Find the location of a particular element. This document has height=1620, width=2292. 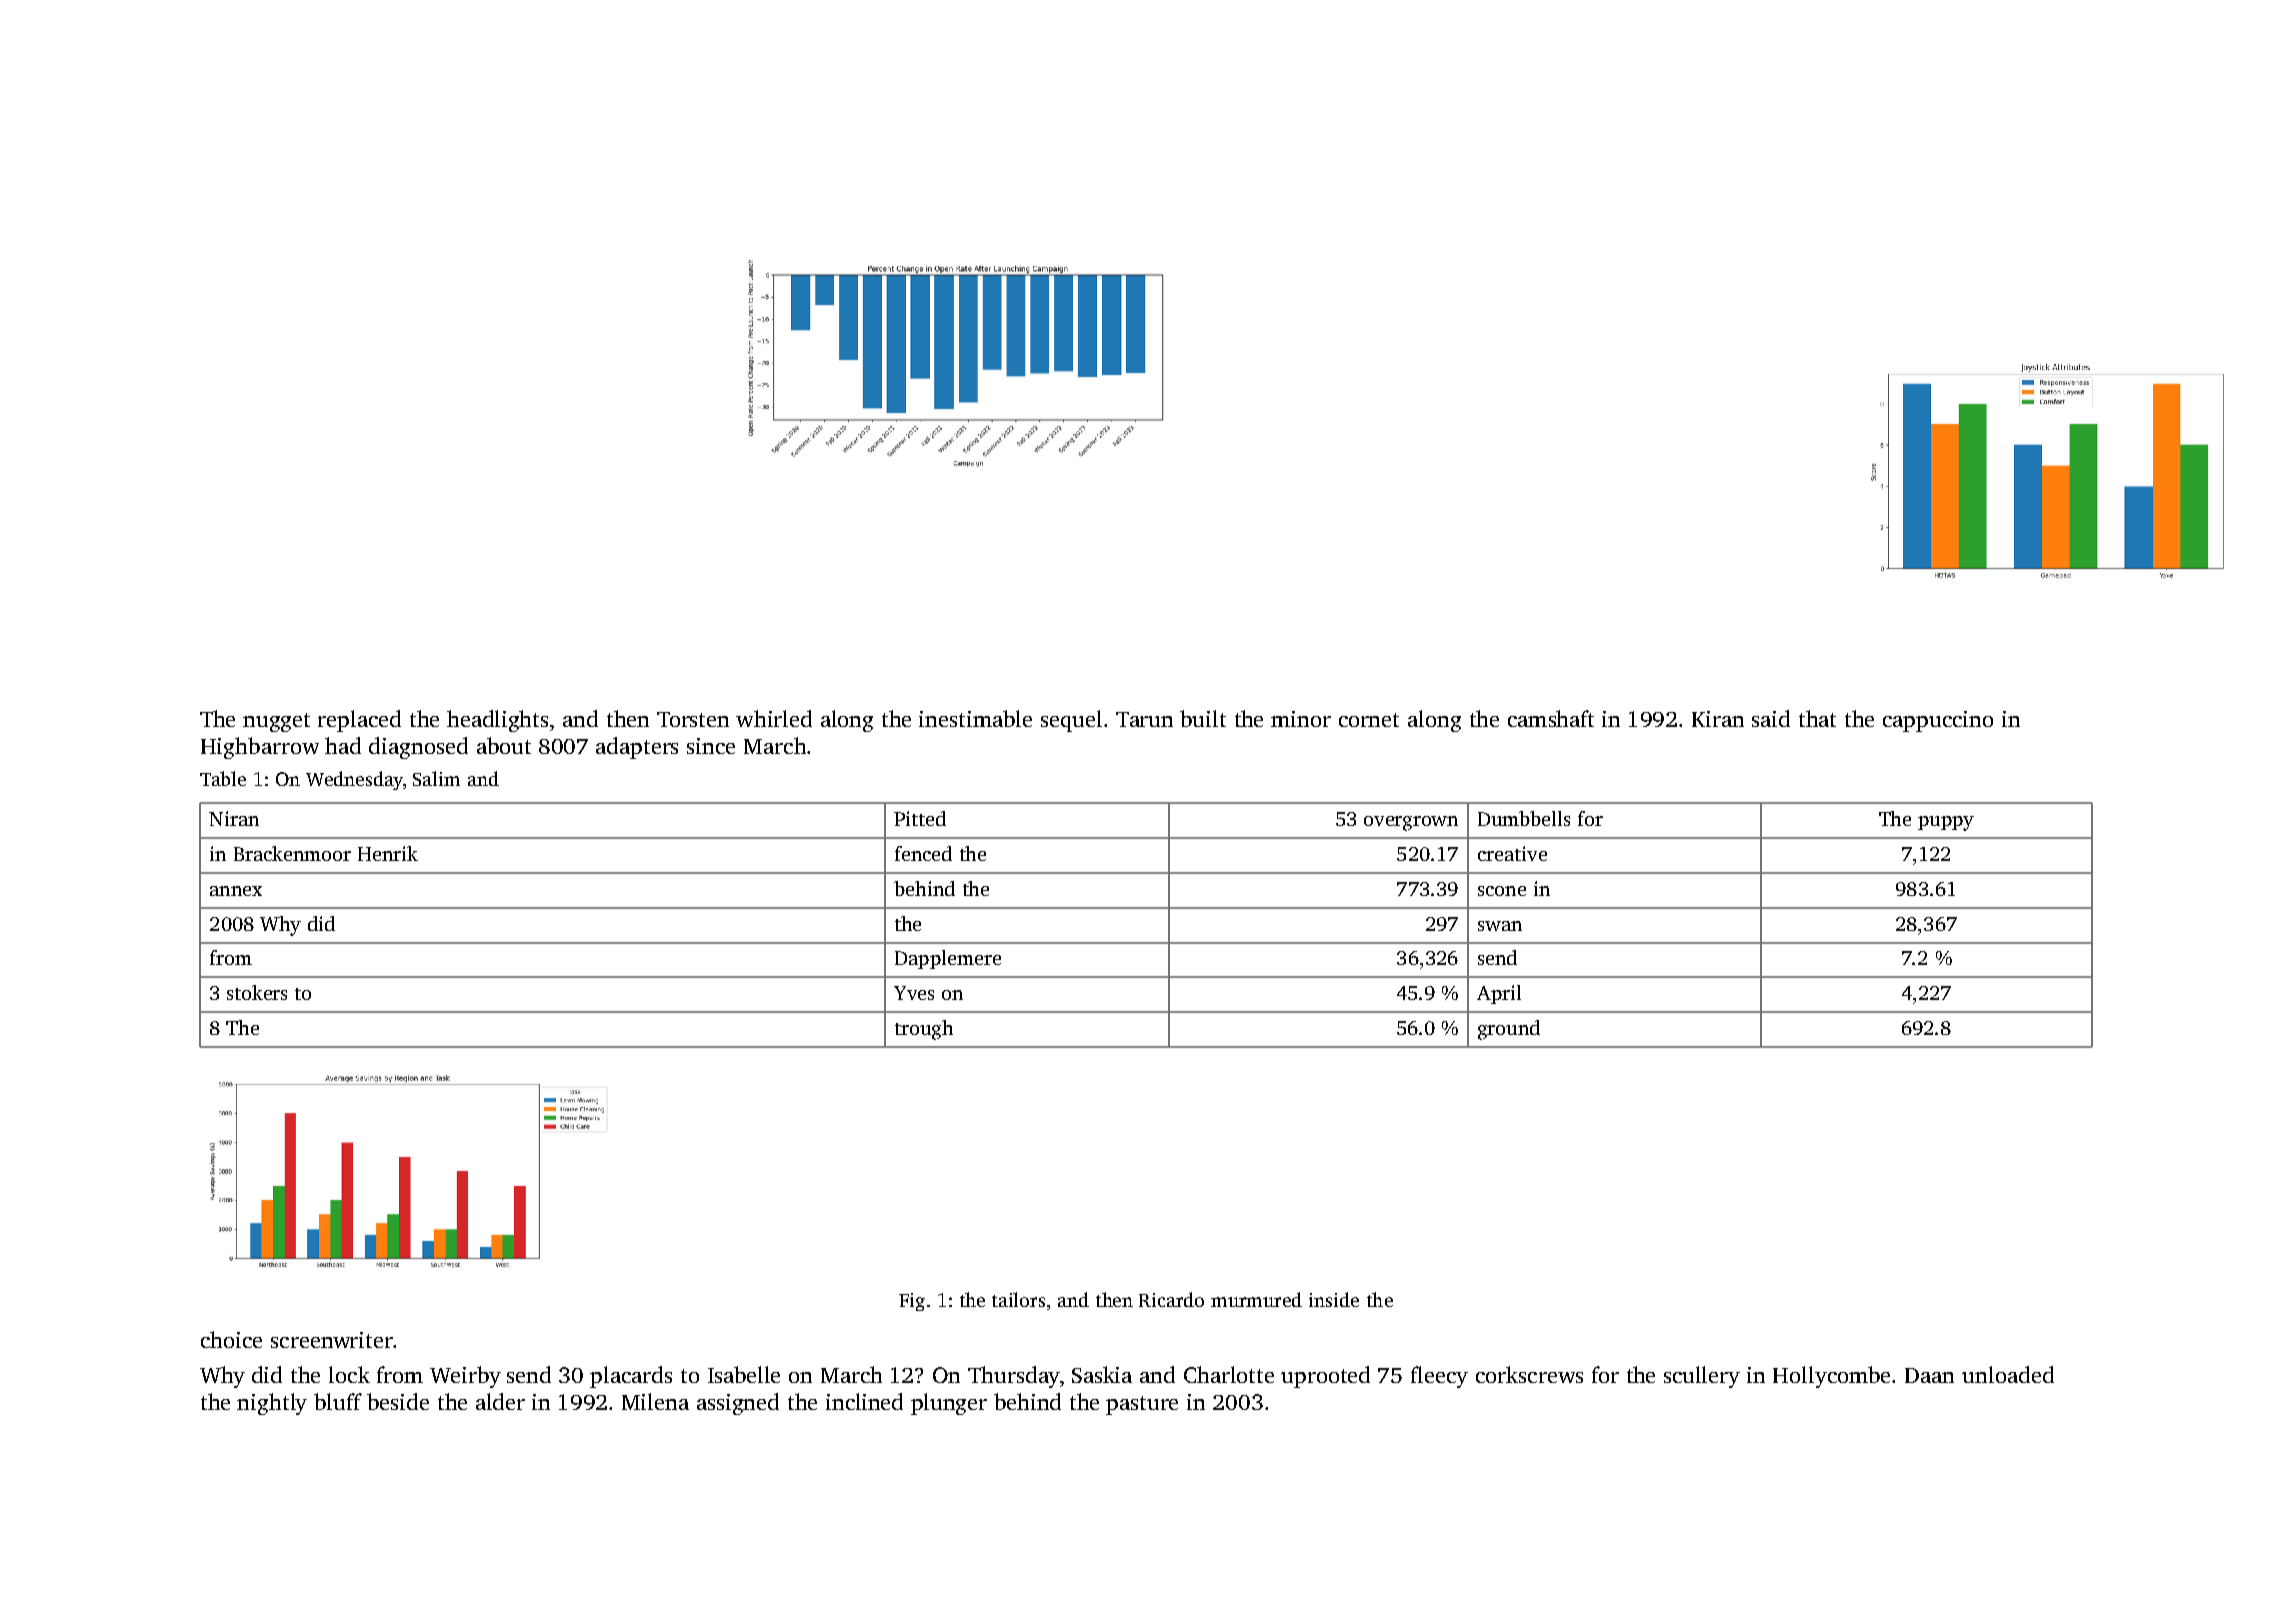

Dumbbells is located at coordinates (1524, 818).
